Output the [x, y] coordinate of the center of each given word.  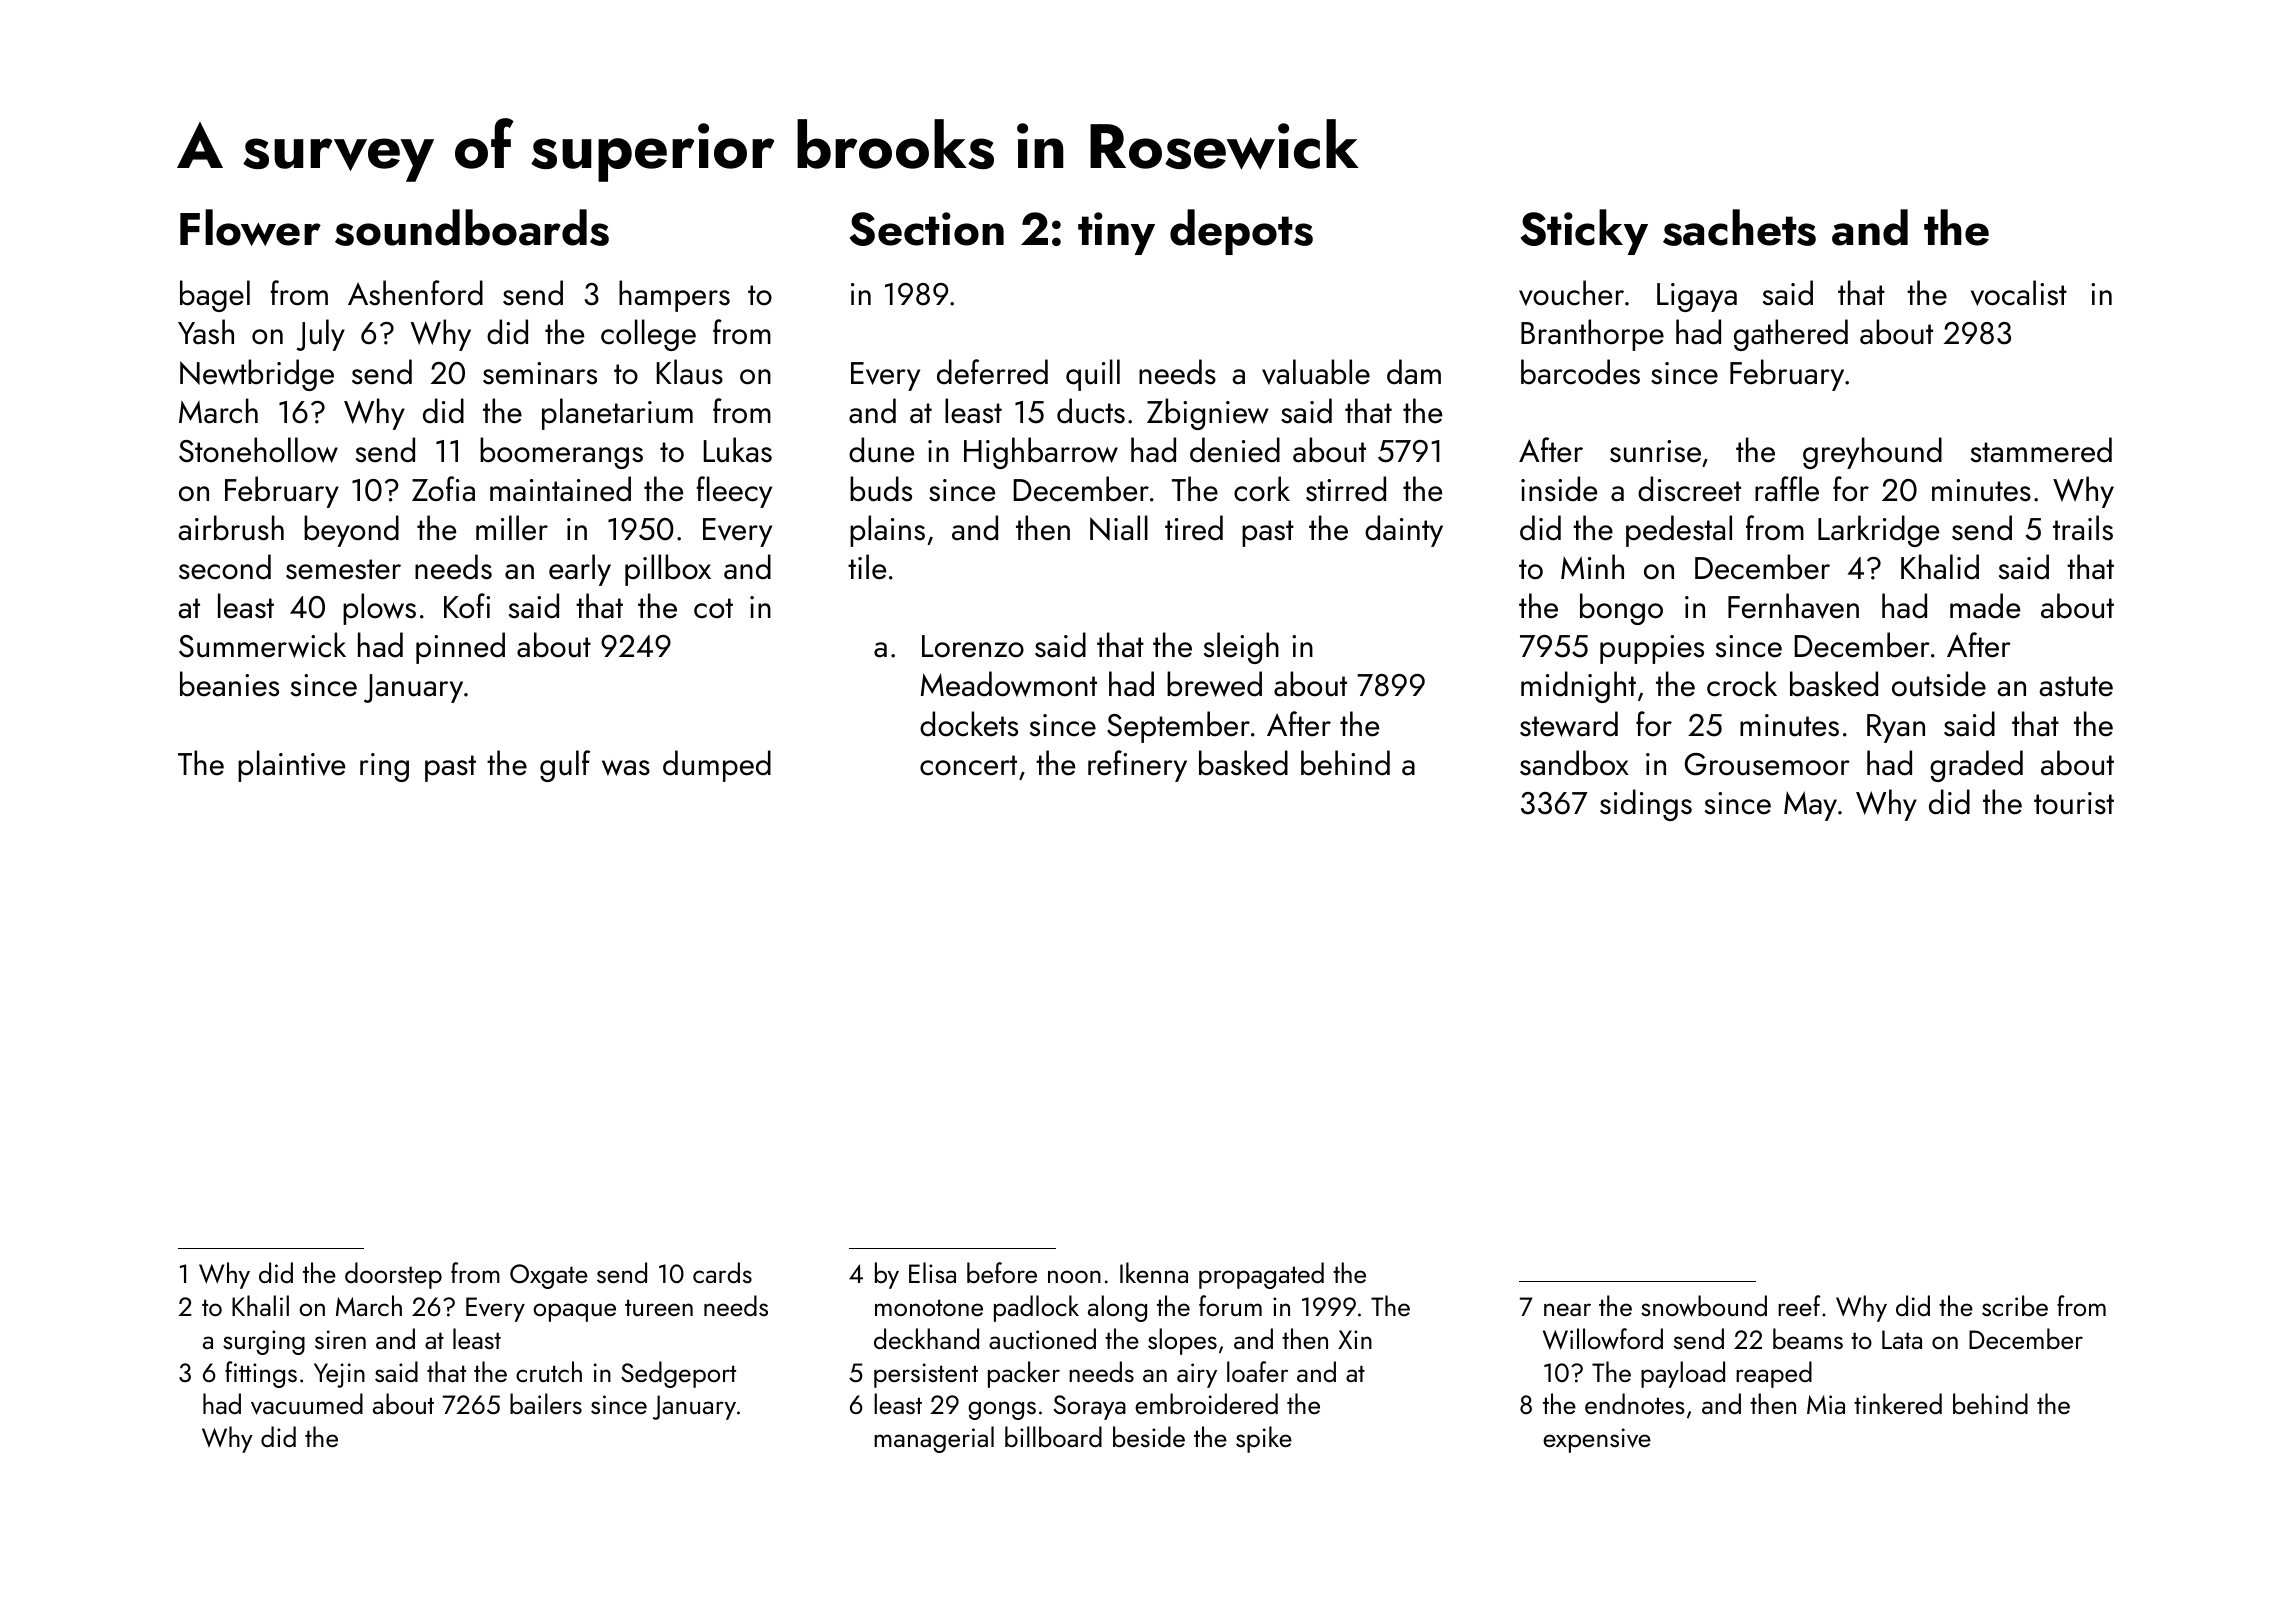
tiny [1116, 233]
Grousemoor [1767, 764]
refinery [1137, 766]
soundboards [472, 227]
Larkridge [1878, 531]
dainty [1404, 531]
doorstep [393, 1275]
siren [340, 1339]
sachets [1739, 227]
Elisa [932, 1272]
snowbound [1704, 1306]
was [626, 768]
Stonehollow [258, 450]
